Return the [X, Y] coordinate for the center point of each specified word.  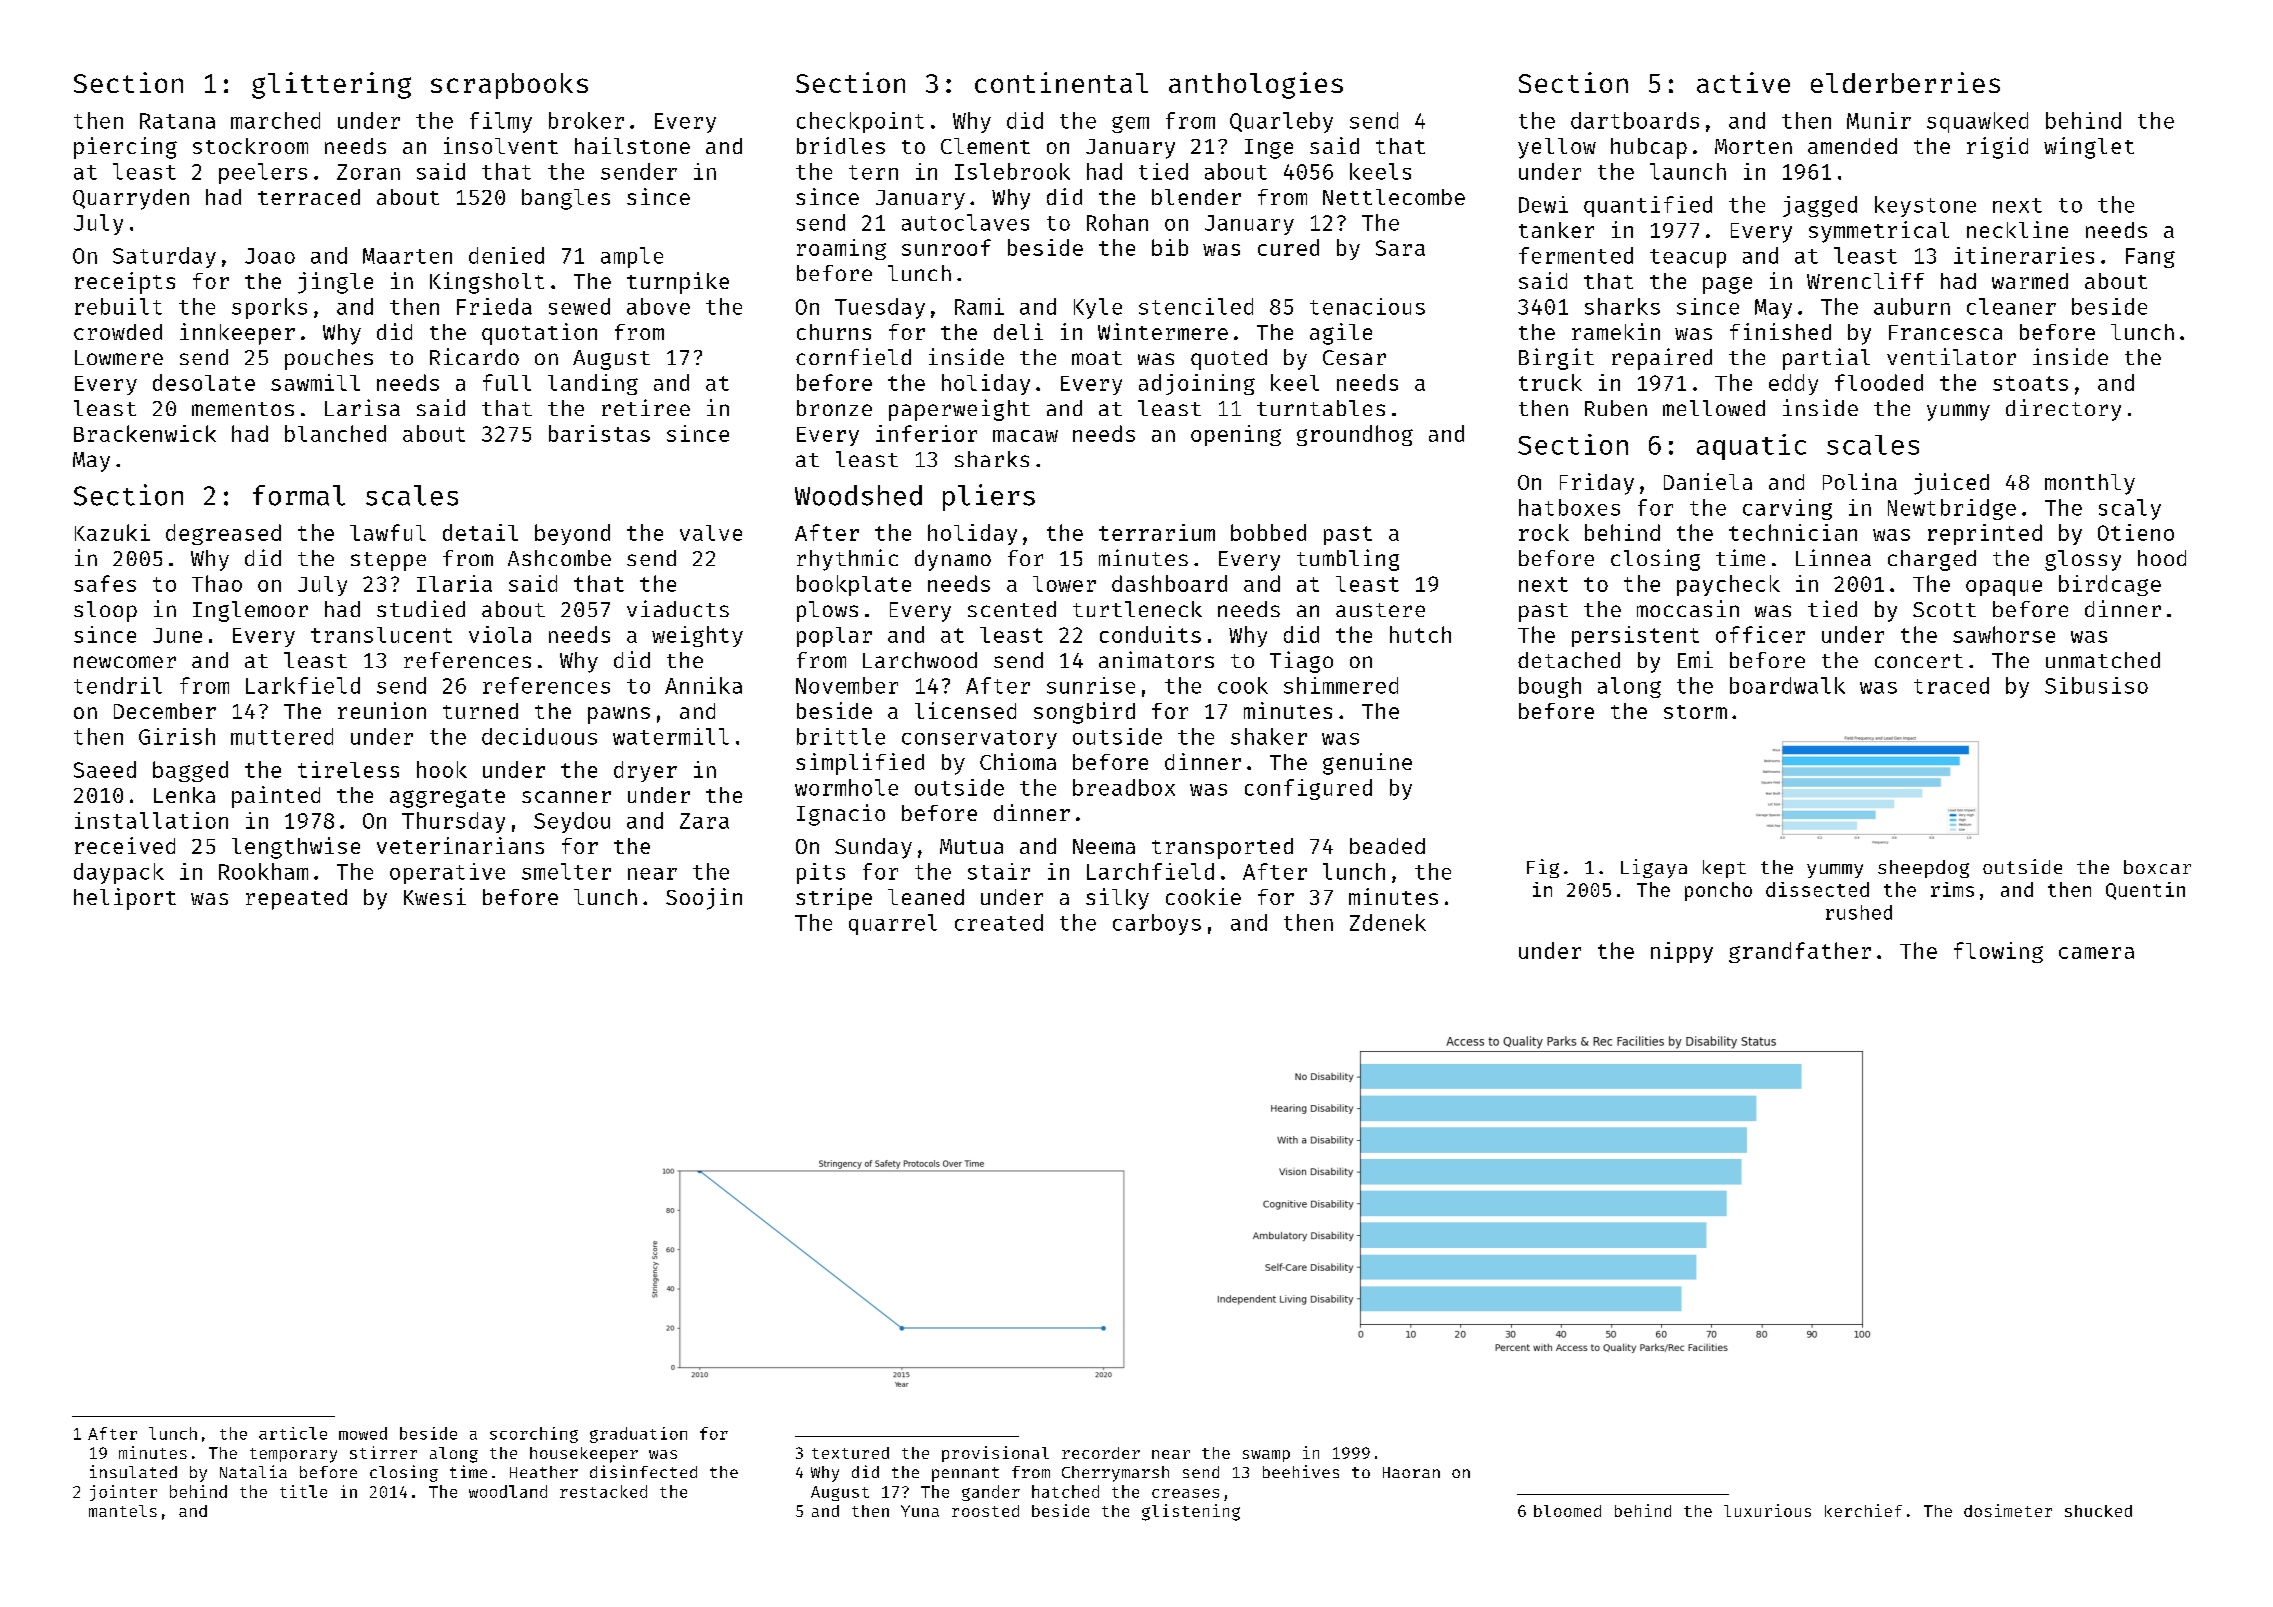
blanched [335, 433]
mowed [363, 1433]
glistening [1191, 1512]
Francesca [1945, 332]
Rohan [1117, 222]
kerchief [1863, 1510]
